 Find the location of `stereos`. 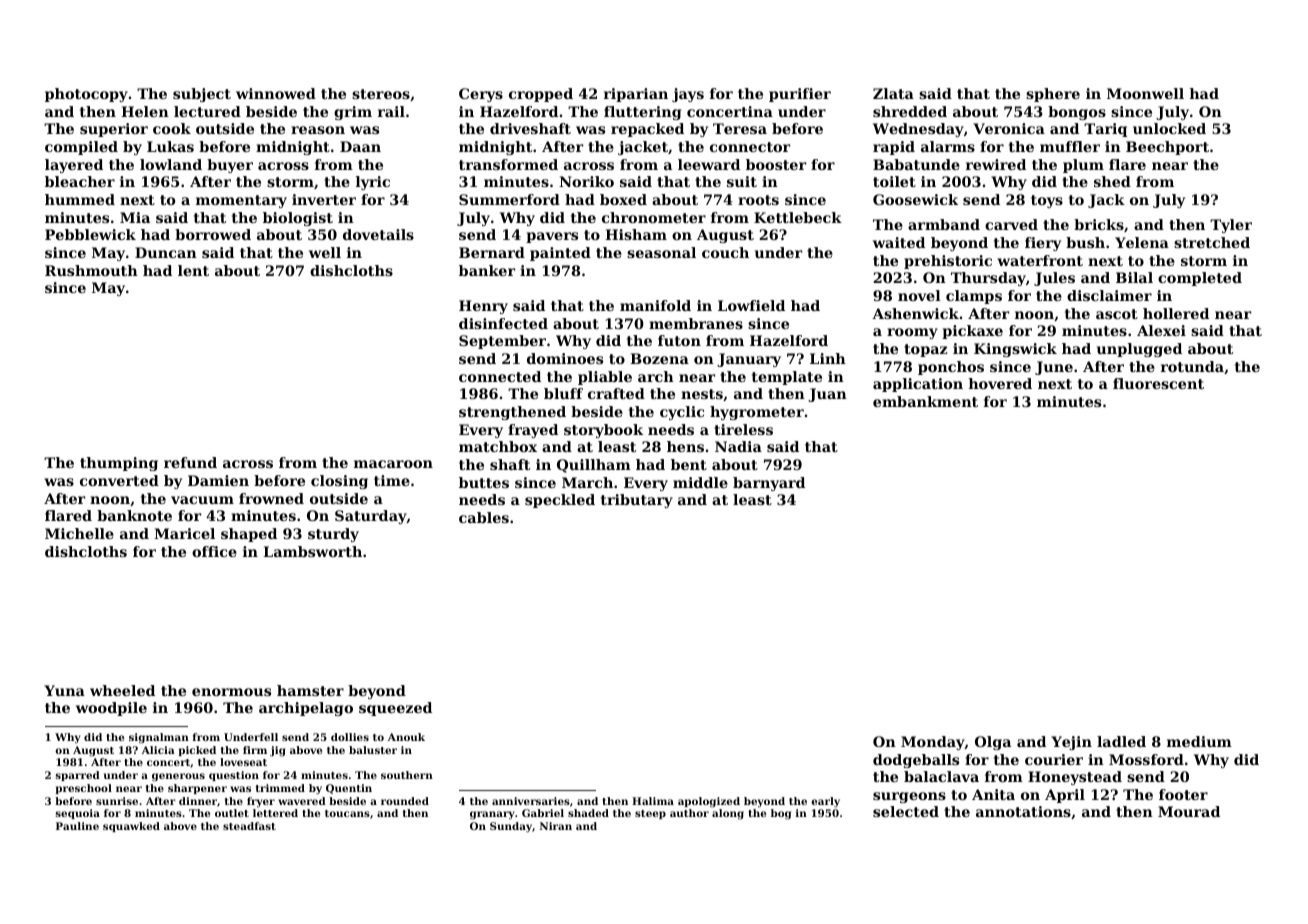

stereos is located at coordinates (381, 94).
